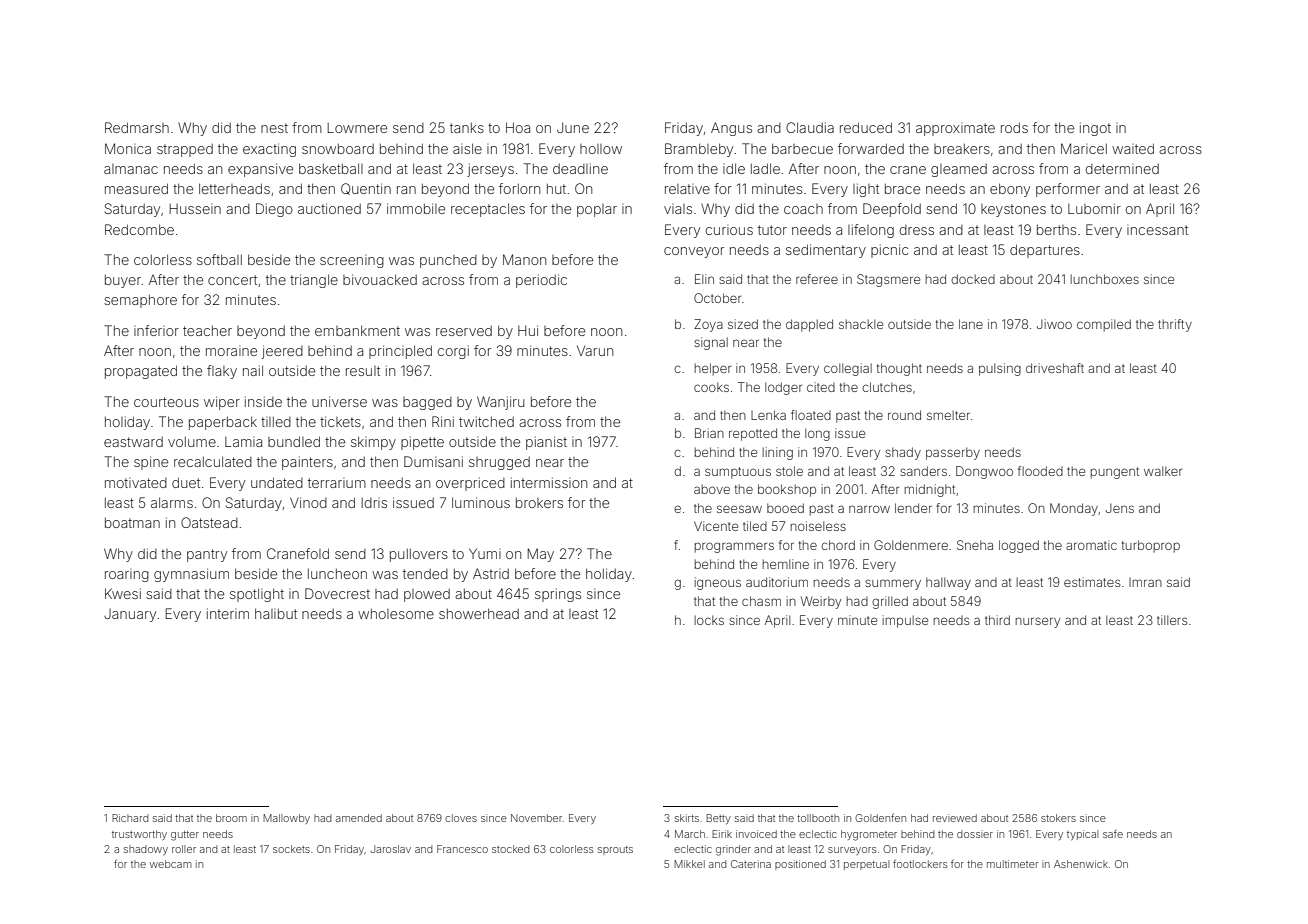 This screenshot has width=1308, height=924. I want to click on luncheon, so click(337, 574).
